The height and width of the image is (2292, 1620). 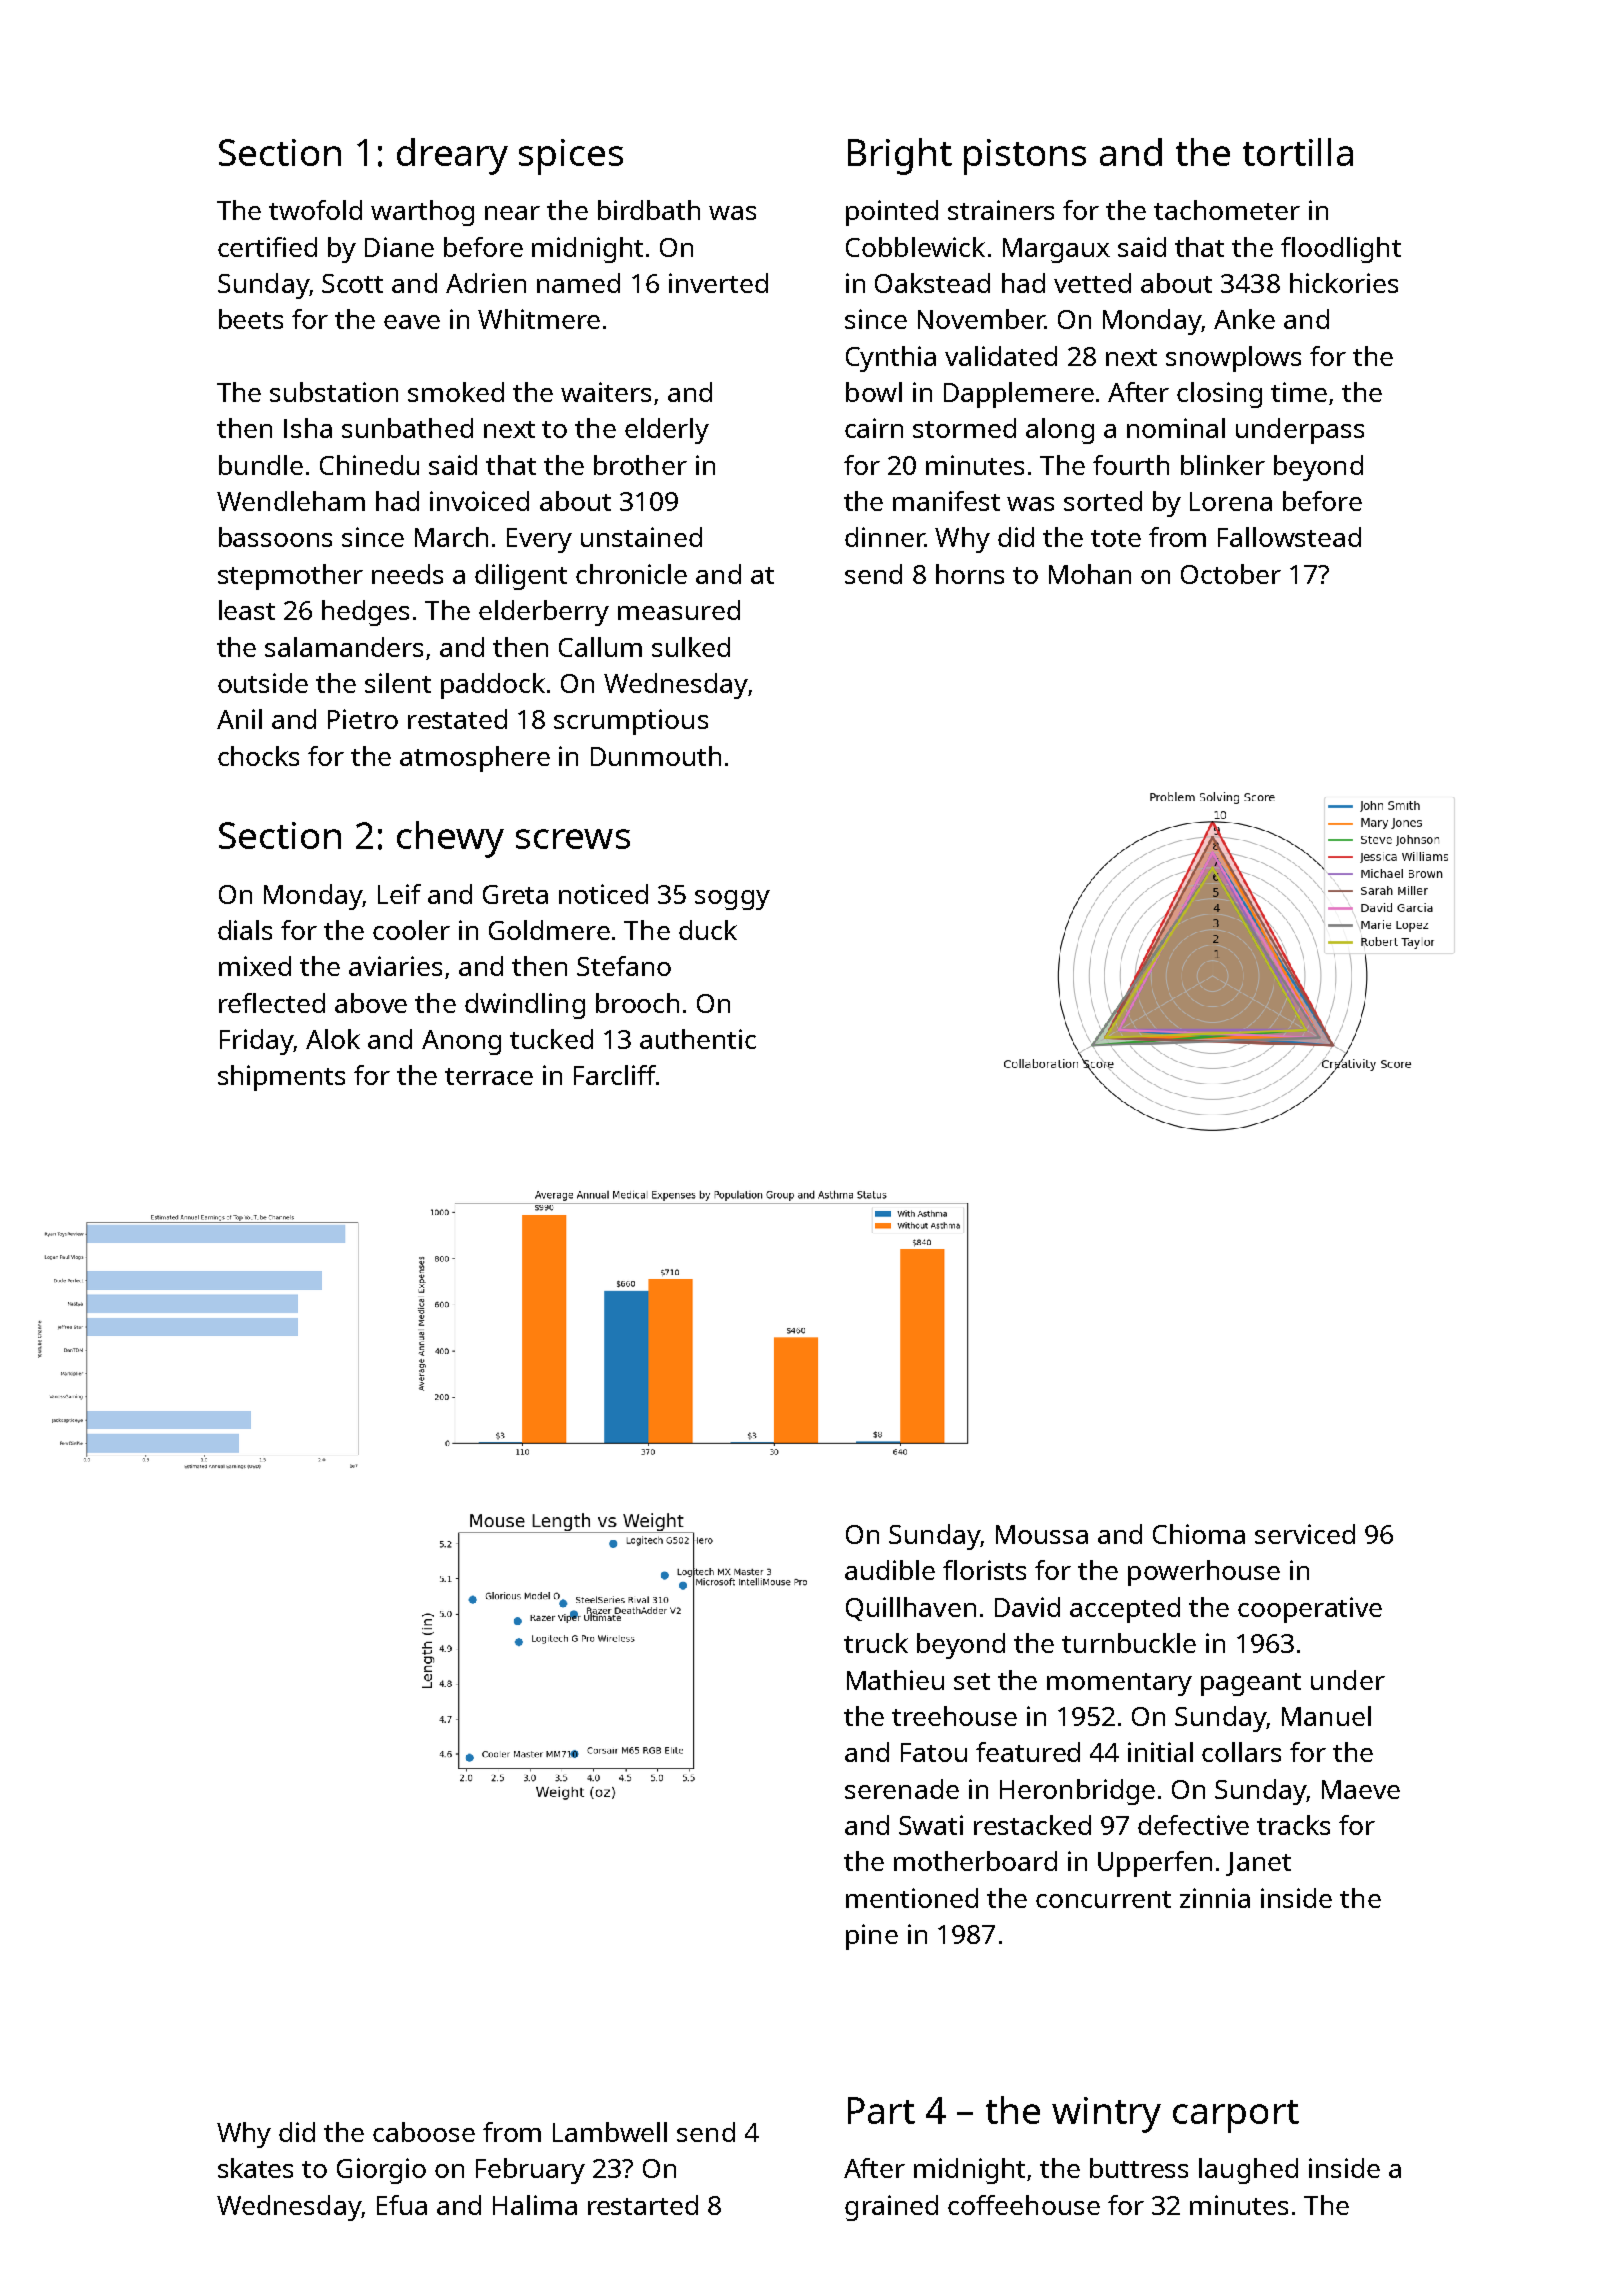 I want to click on Farcliff, so click(x=615, y=1075).
